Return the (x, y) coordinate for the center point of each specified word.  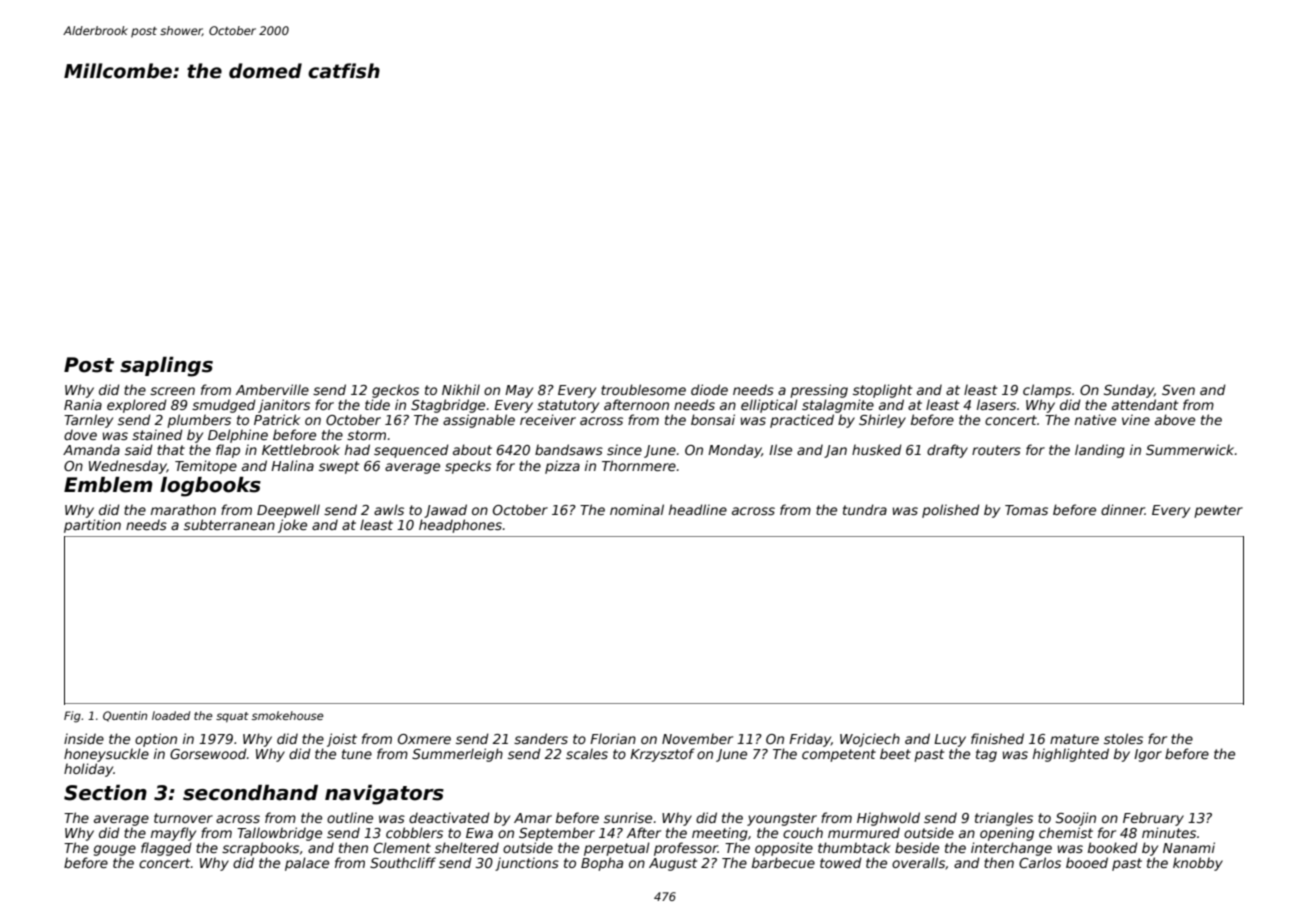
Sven (1178, 390)
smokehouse (287, 715)
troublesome (643, 389)
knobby (1198, 864)
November (697, 738)
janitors (284, 406)
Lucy (950, 740)
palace (307, 864)
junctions (527, 864)
